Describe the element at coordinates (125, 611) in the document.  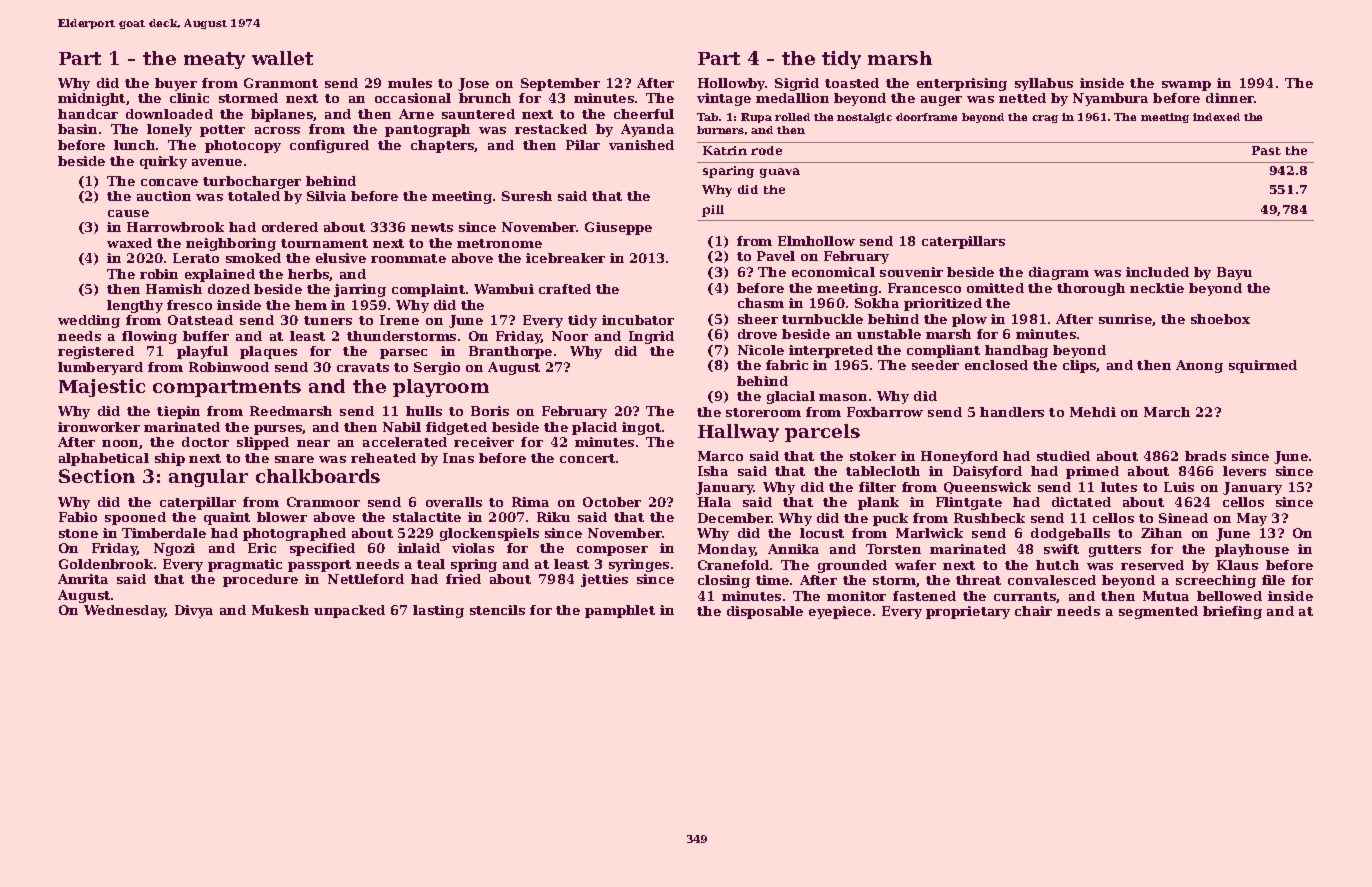
I see `Wednesday` at that location.
